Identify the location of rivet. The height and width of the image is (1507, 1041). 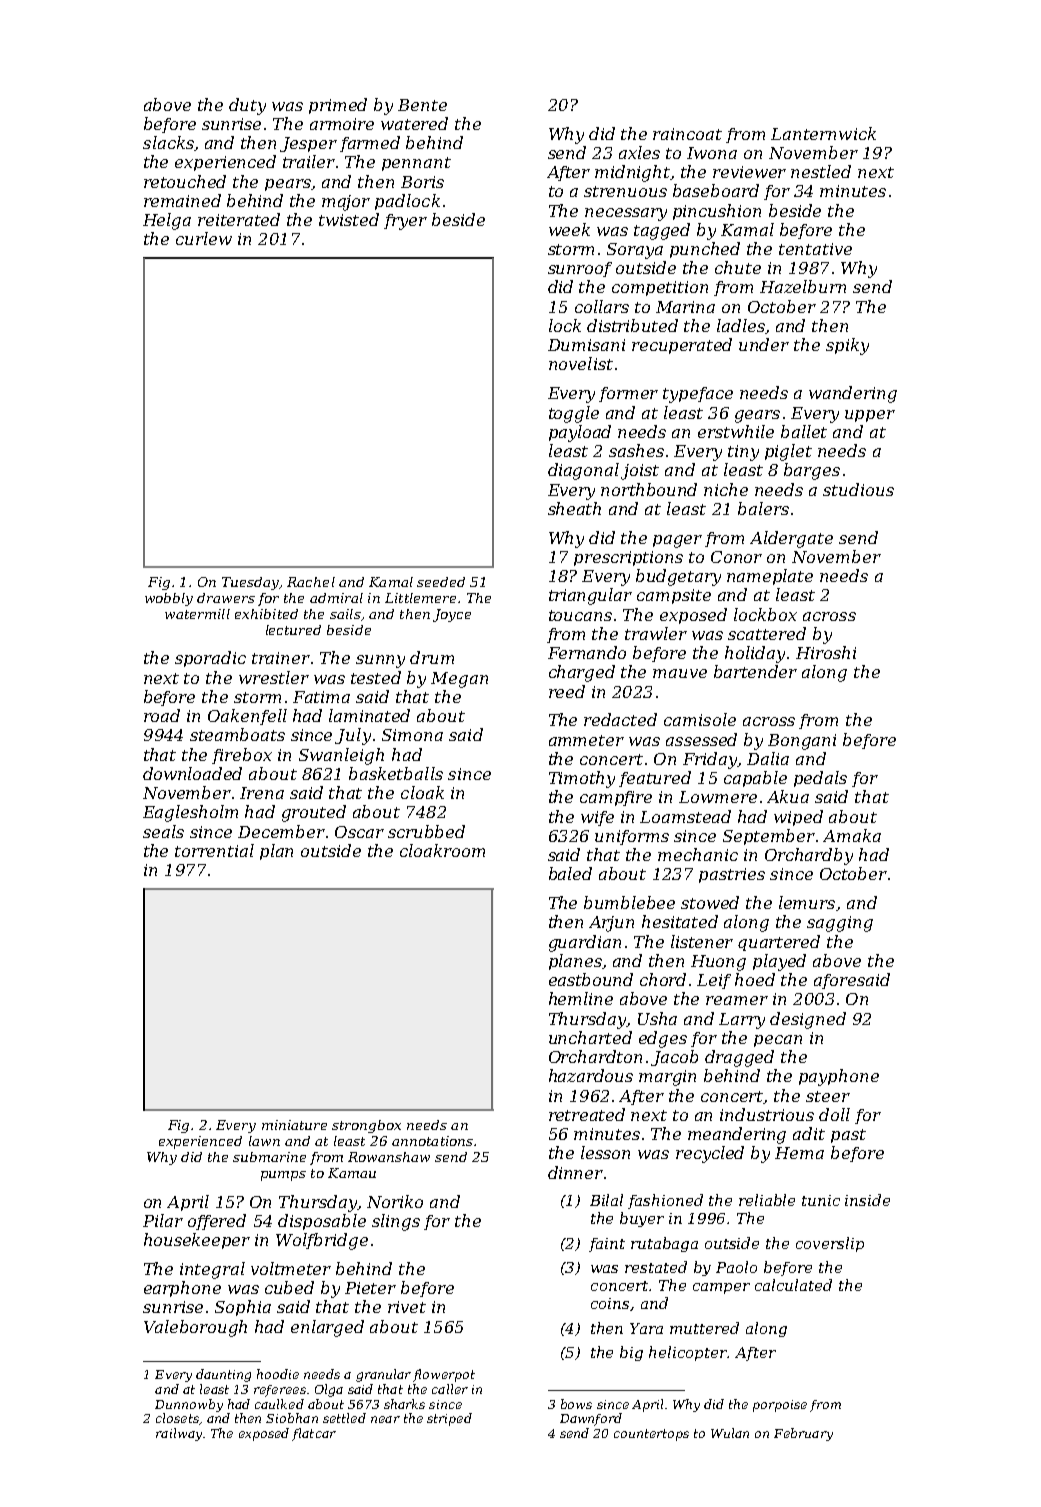
(407, 1307).
